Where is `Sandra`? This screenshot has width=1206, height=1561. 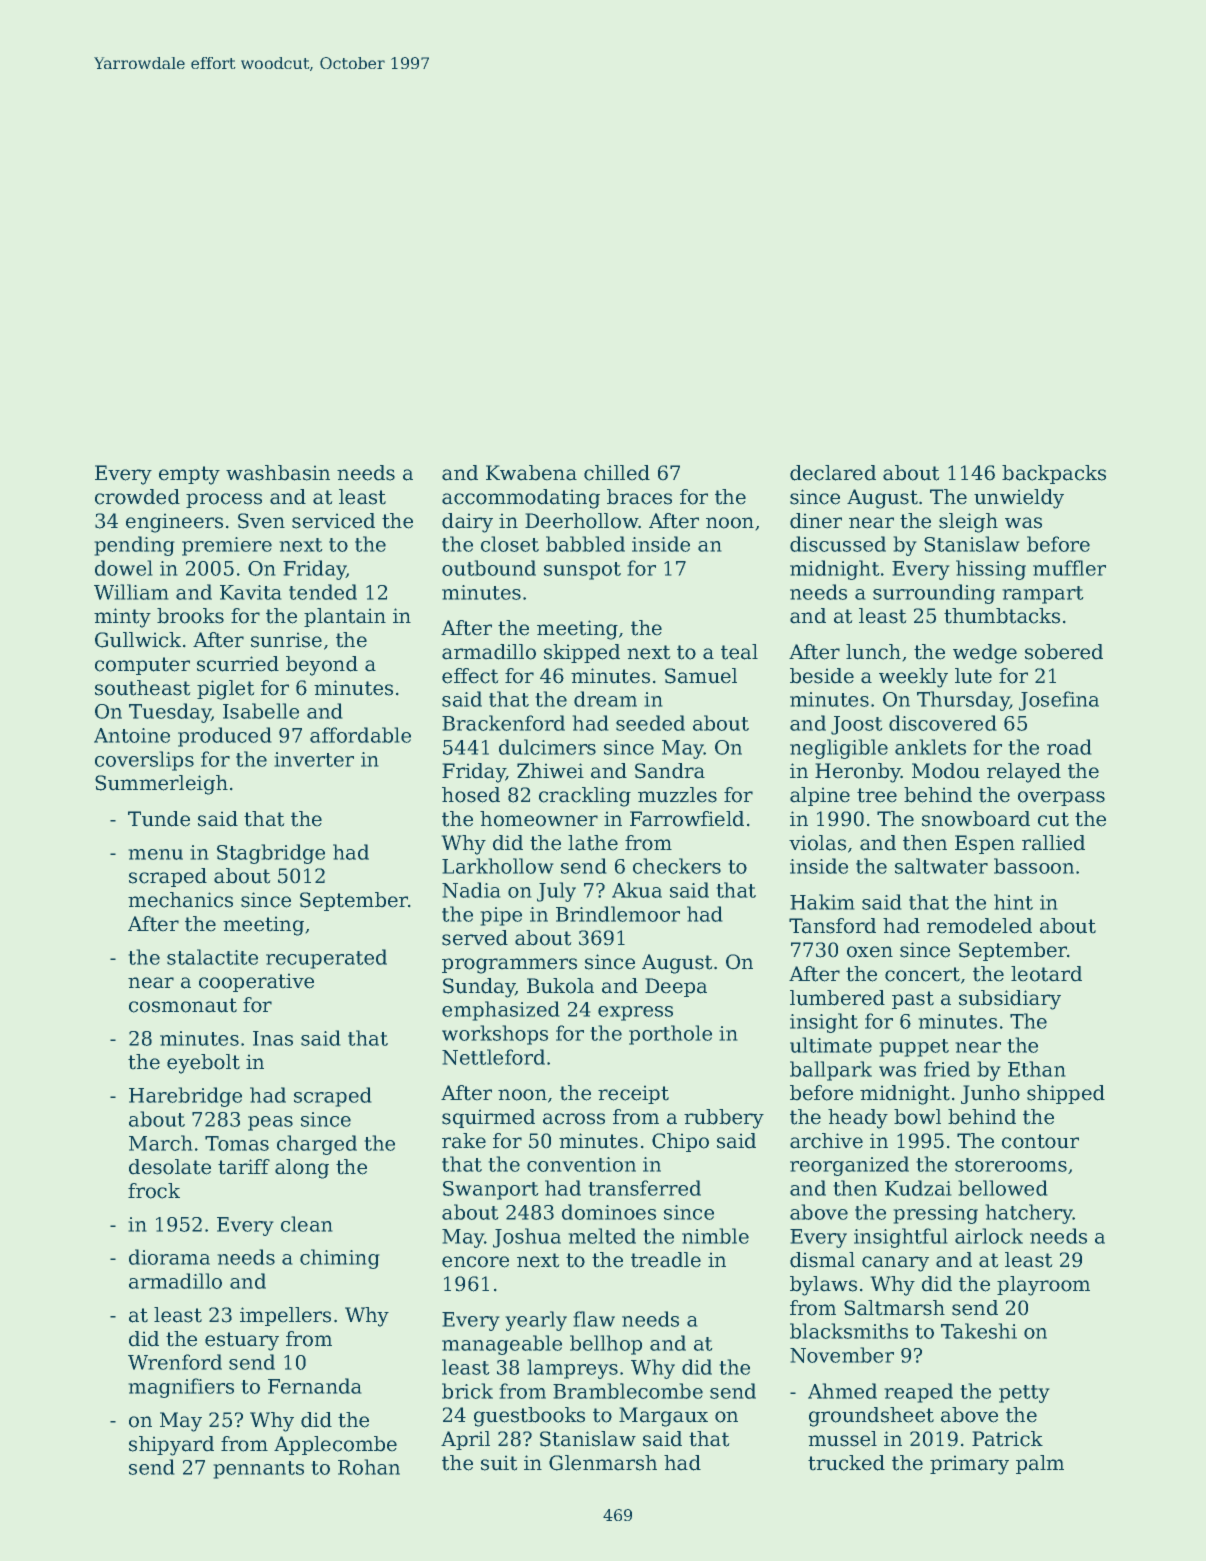 Sandra is located at coordinates (670, 771).
